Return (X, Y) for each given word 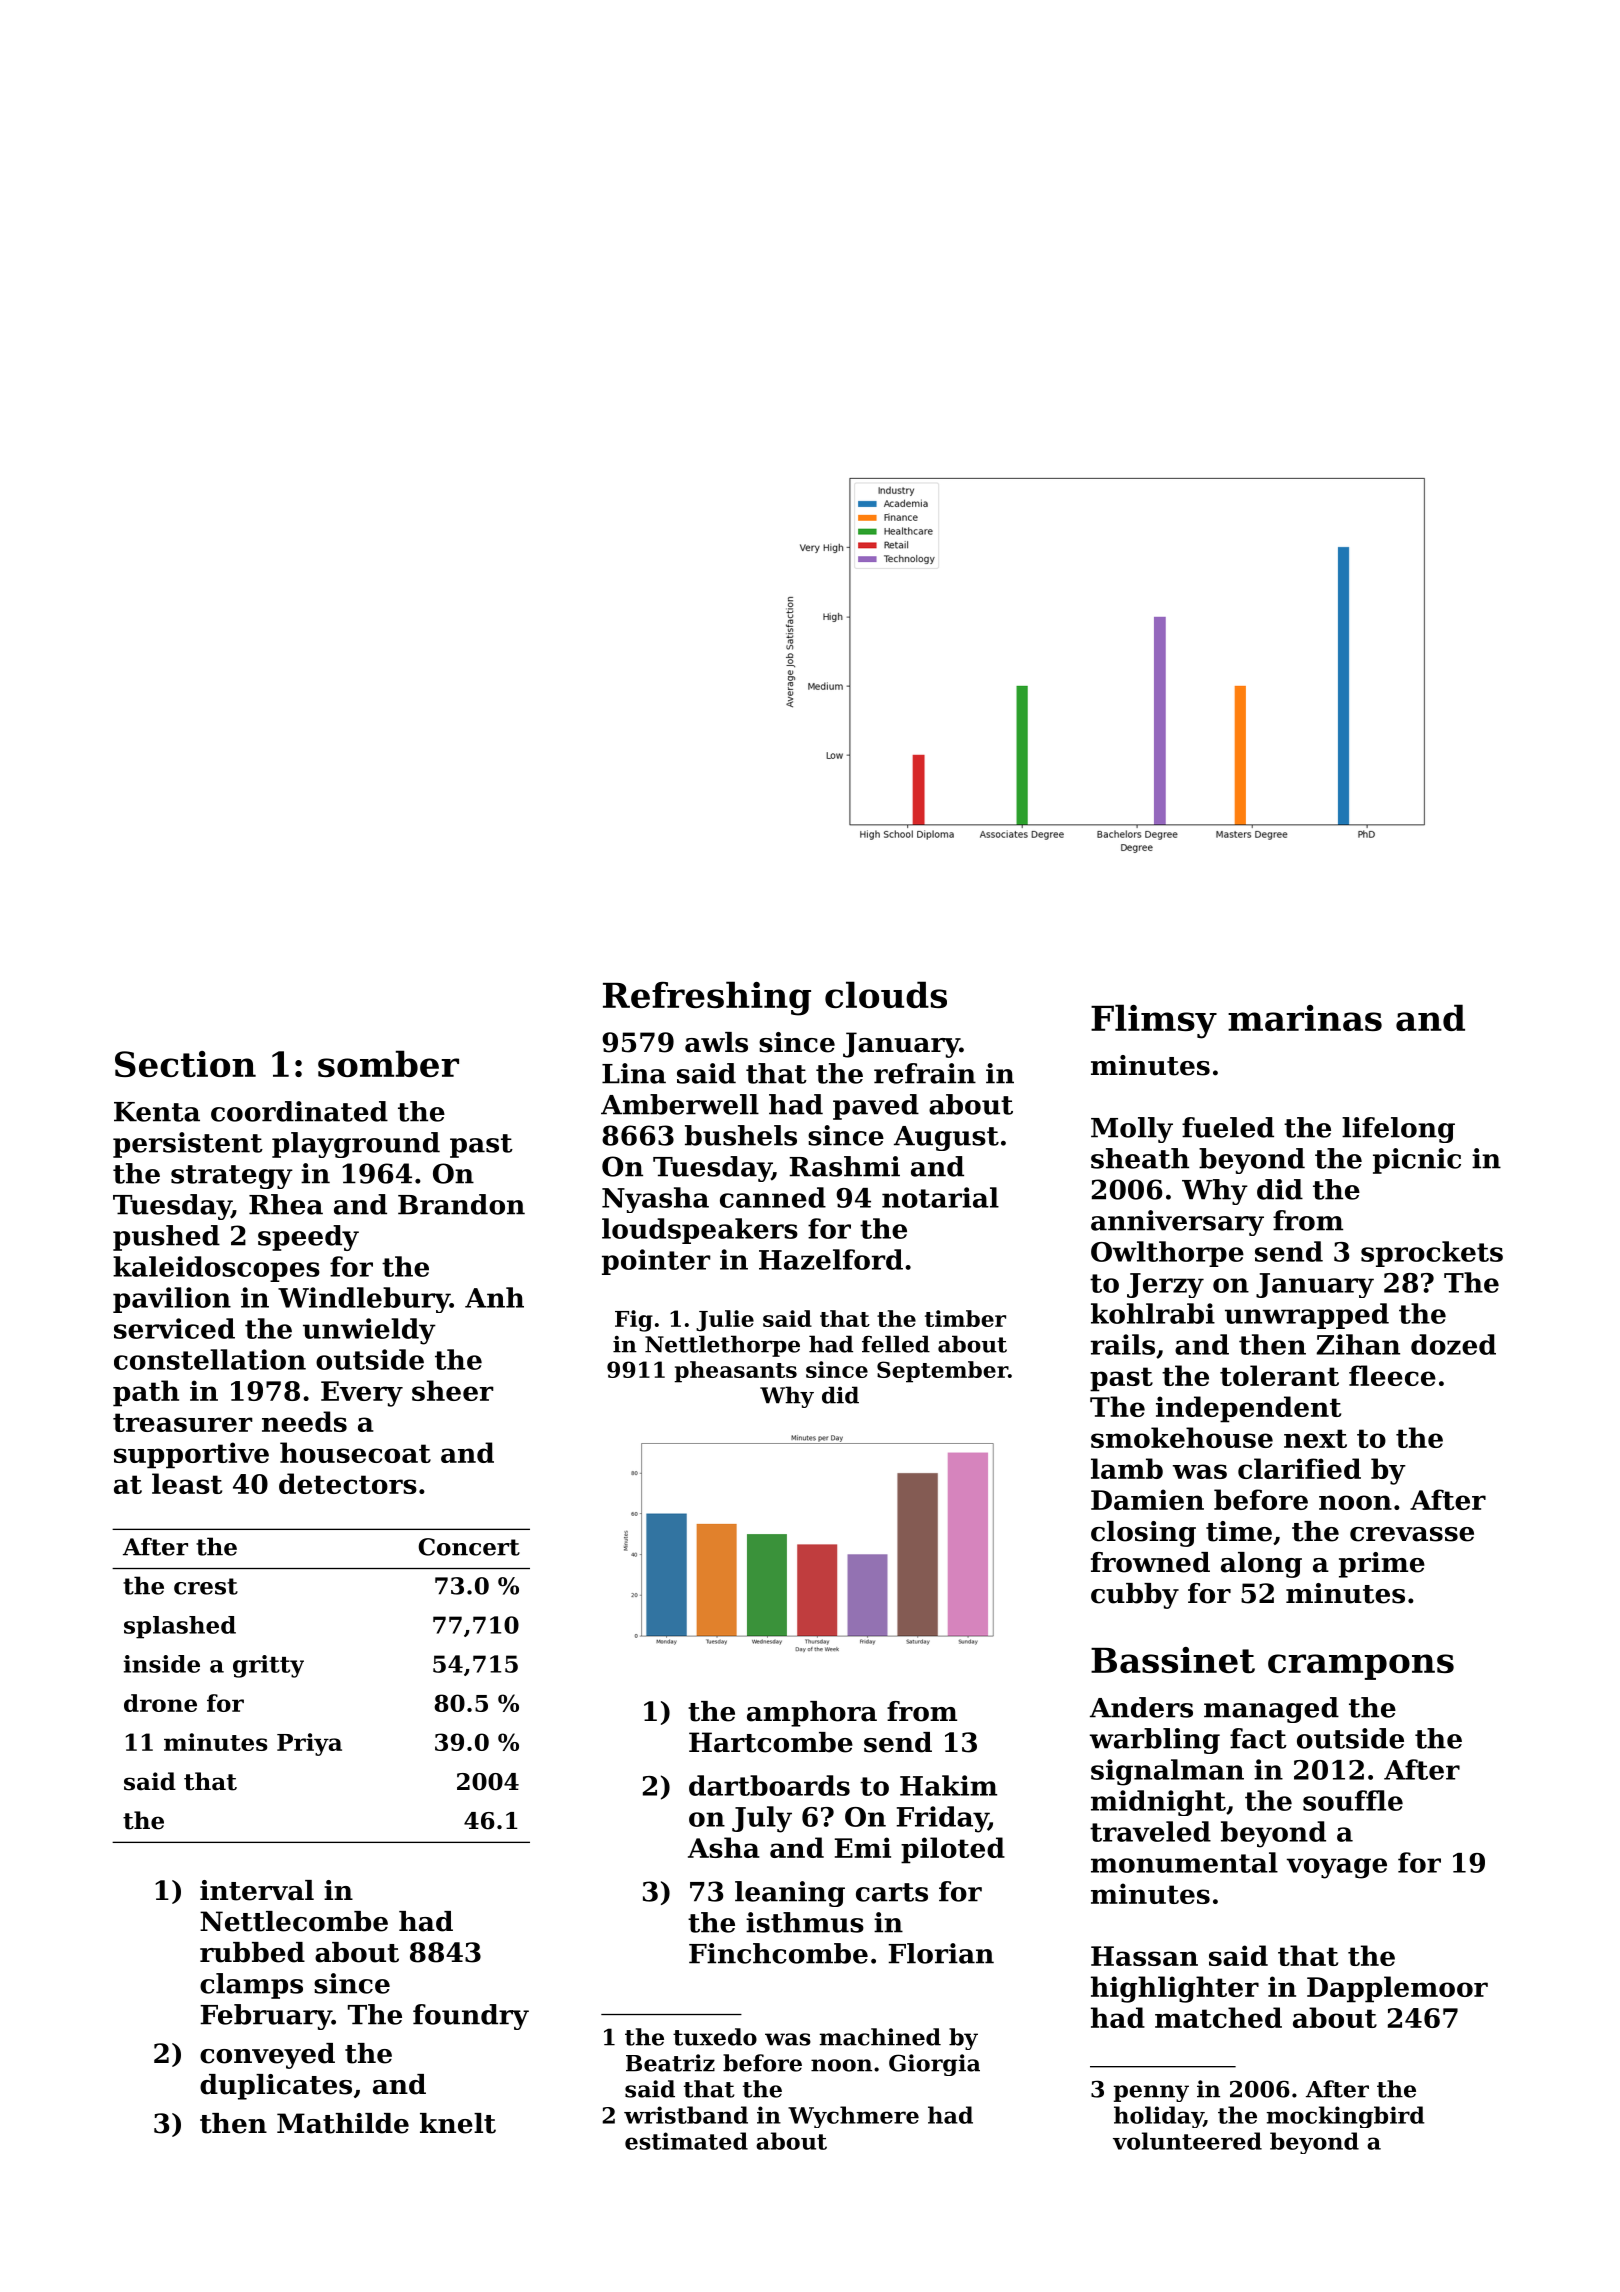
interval (257, 1890)
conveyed (267, 2056)
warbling (1155, 1741)
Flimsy (1154, 1021)
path (146, 1393)
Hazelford (831, 1259)
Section (185, 1064)
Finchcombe (778, 1953)
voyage (1337, 1868)
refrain (925, 1073)
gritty (268, 1666)
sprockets (1432, 1254)
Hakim (948, 1785)
